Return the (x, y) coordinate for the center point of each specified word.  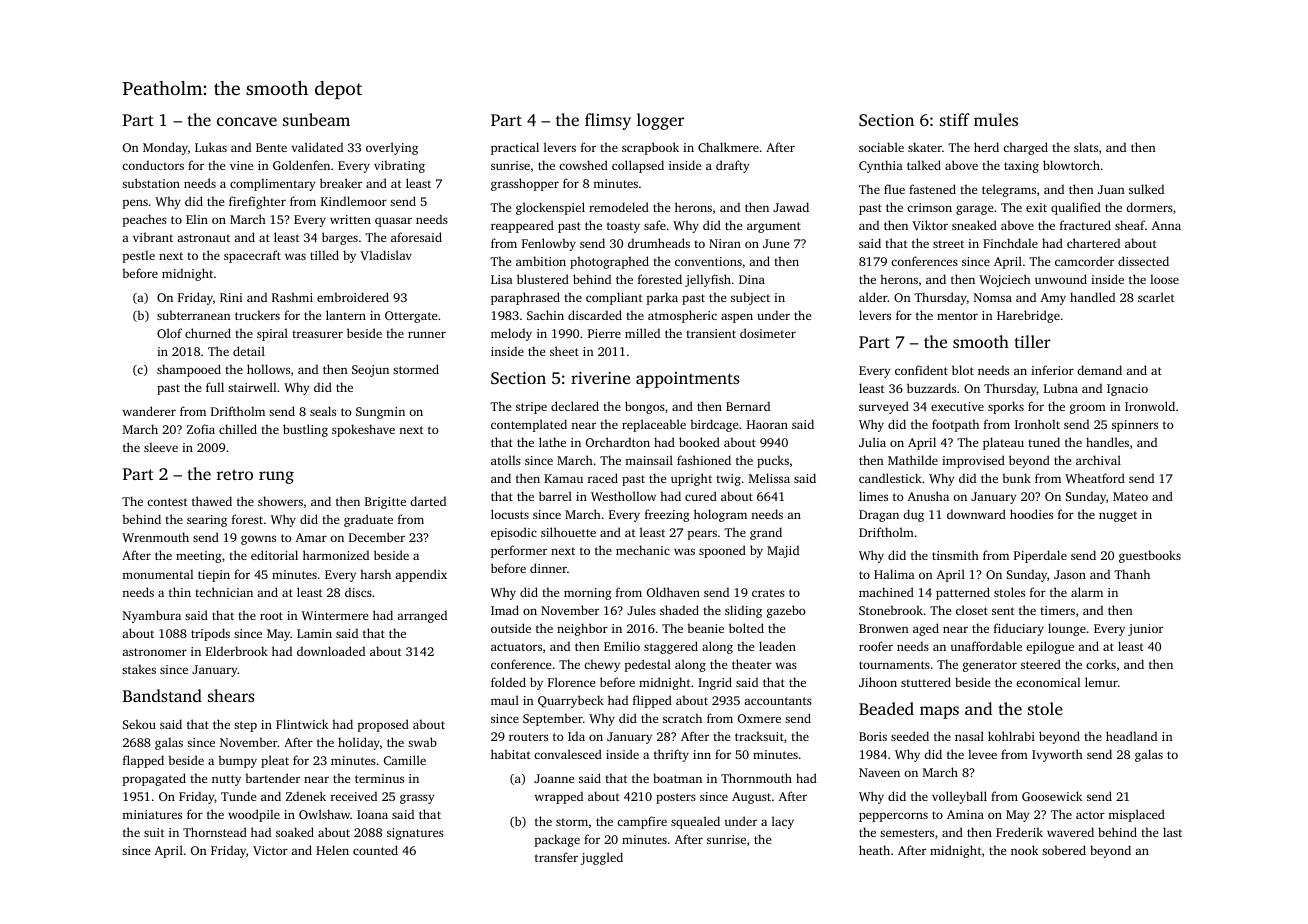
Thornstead (215, 832)
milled (642, 333)
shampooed (189, 370)
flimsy (608, 121)
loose (1164, 279)
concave (247, 121)
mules (996, 119)
